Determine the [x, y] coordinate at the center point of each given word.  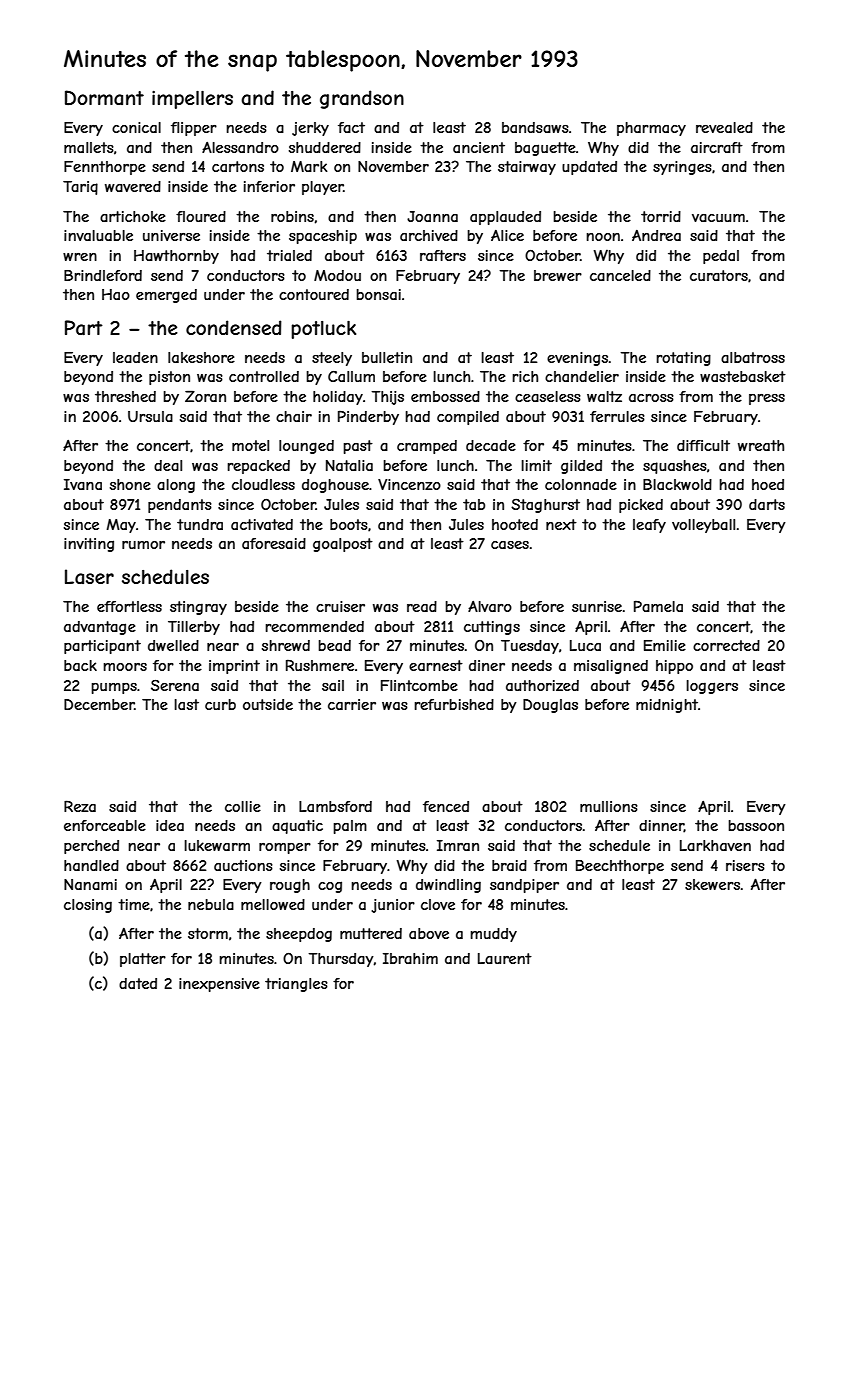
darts [767, 504]
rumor [143, 545]
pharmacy [651, 129]
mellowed [273, 904]
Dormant [104, 98]
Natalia [349, 465]
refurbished [454, 704]
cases [510, 545]
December [99, 704]
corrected [726, 645]
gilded [581, 467]
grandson [362, 99]
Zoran [205, 396]
